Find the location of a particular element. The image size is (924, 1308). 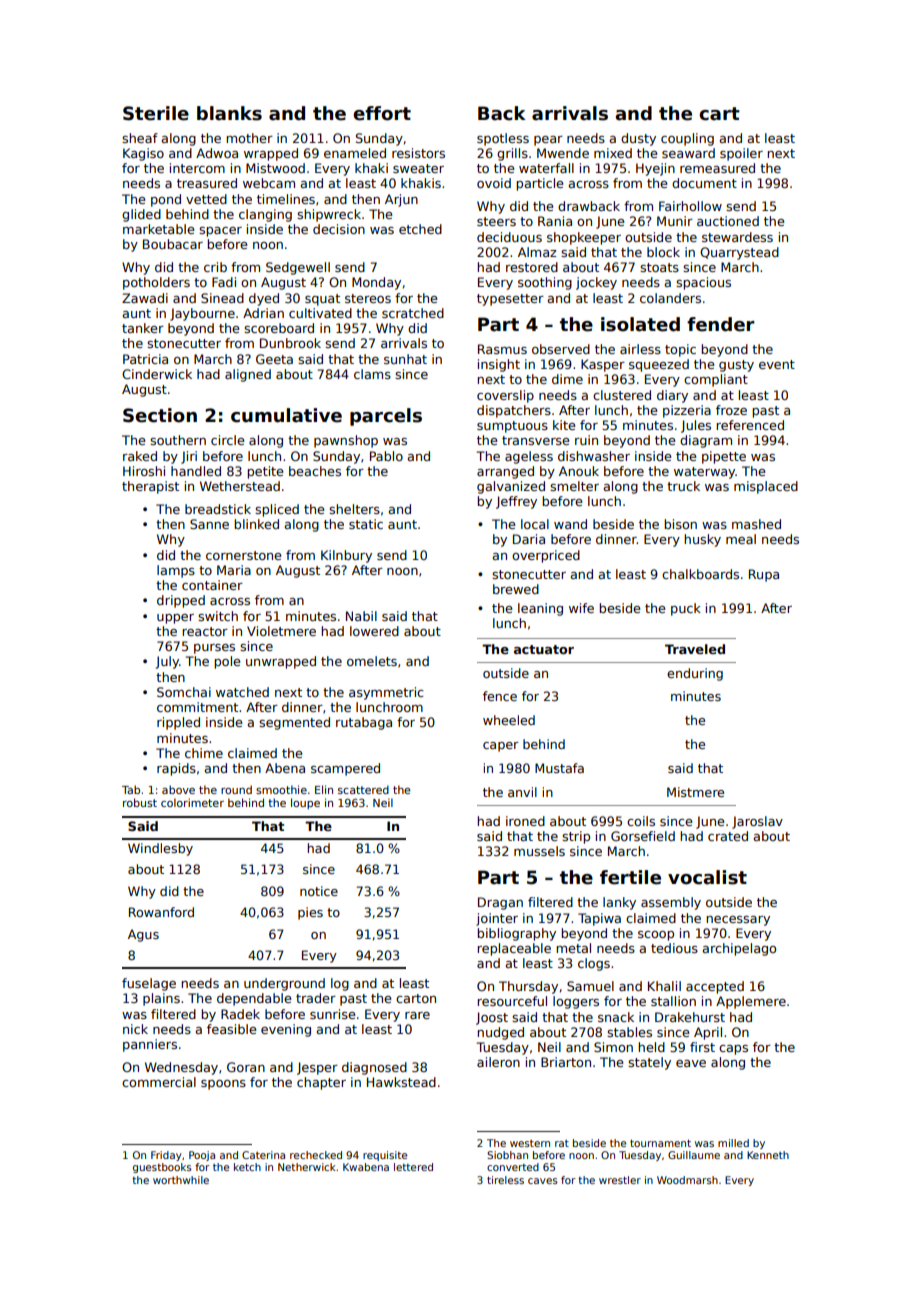

fender is located at coordinates (721, 324).
